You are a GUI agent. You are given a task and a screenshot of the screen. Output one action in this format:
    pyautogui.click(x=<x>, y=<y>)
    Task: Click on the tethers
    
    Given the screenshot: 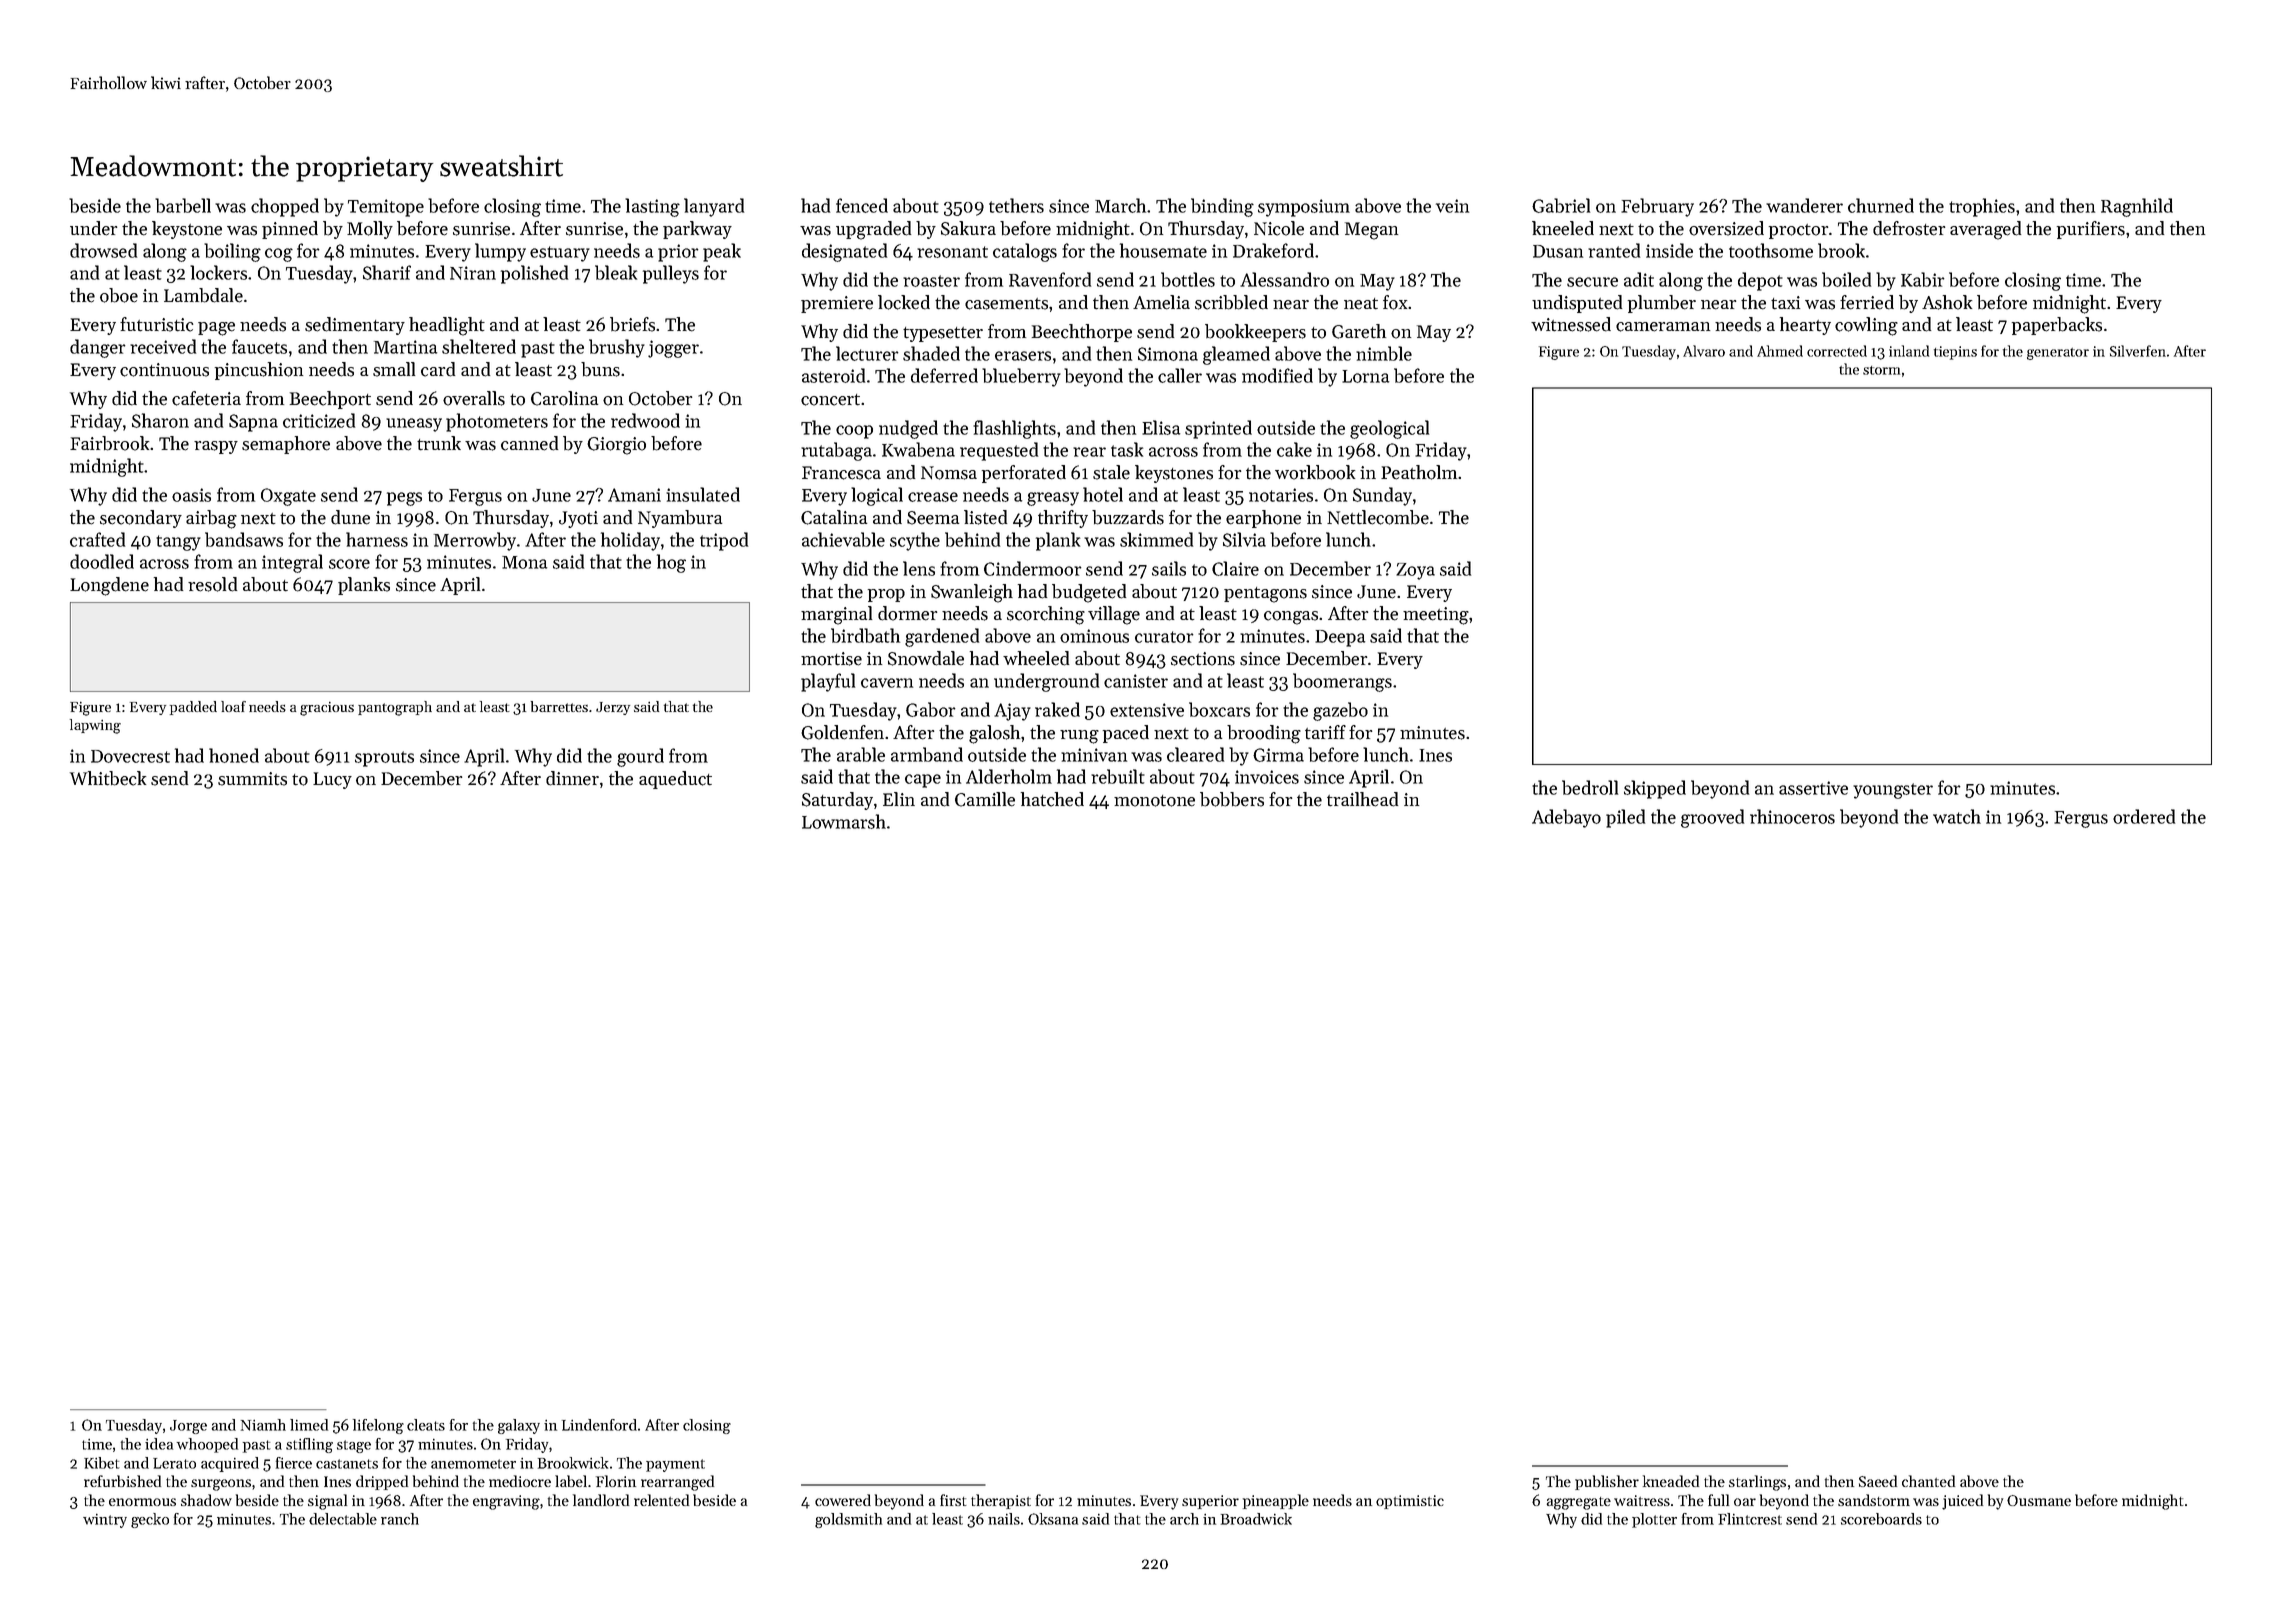 What is the action you would take?
    pyautogui.click(x=1016, y=205)
